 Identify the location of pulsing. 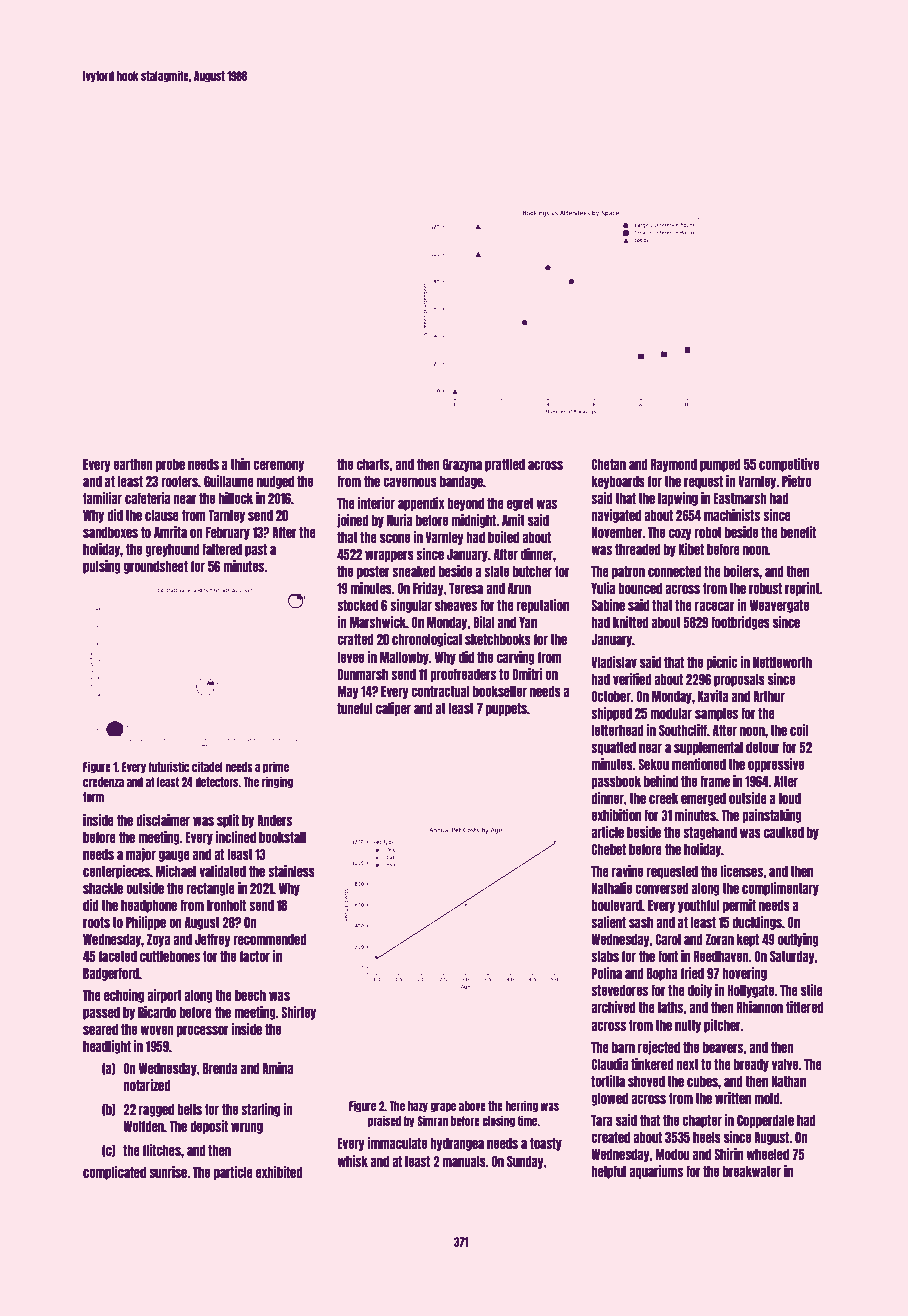
(102, 567).
